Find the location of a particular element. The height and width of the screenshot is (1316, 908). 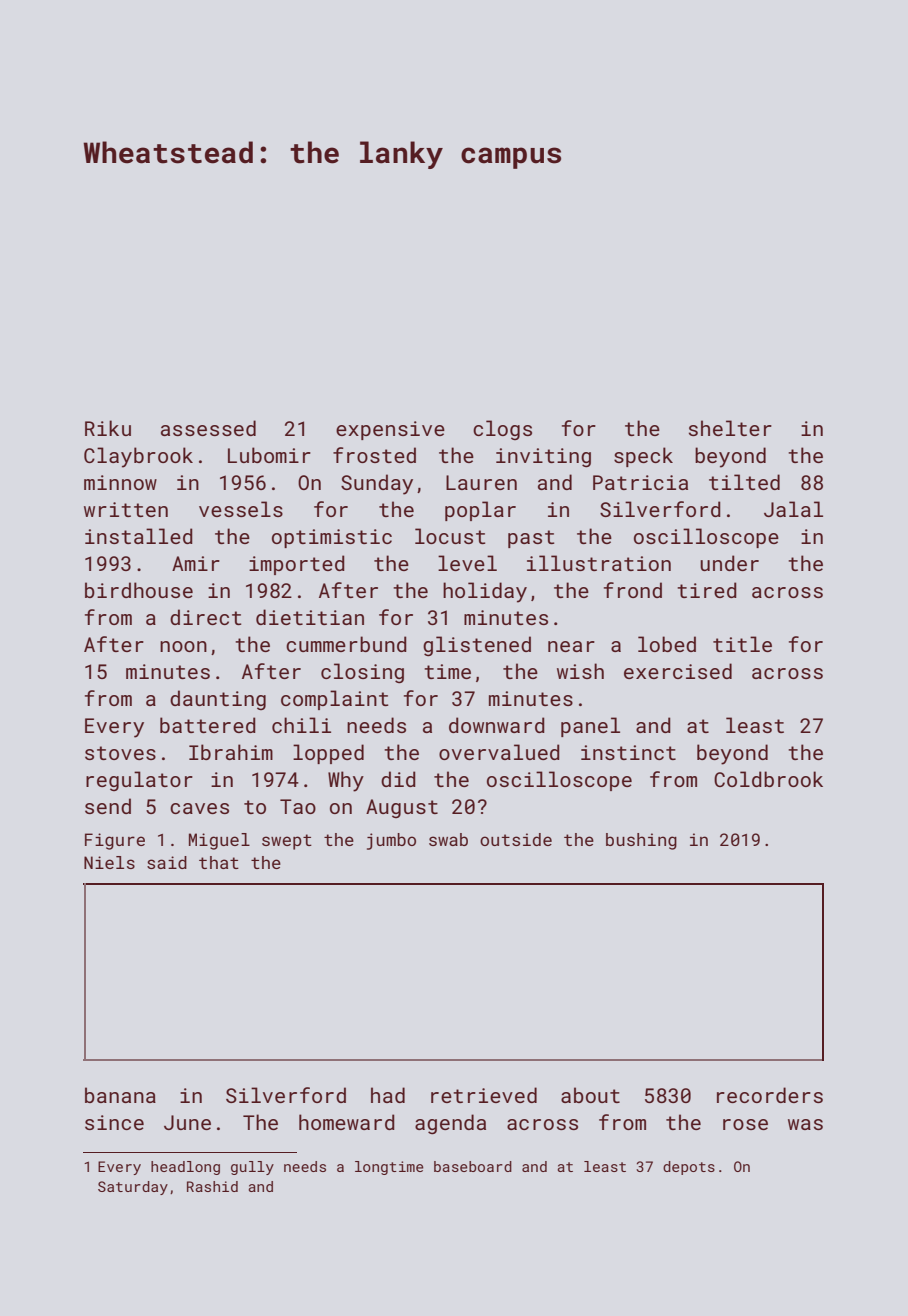

Coldbrook is located at coordinates (768, 779).
